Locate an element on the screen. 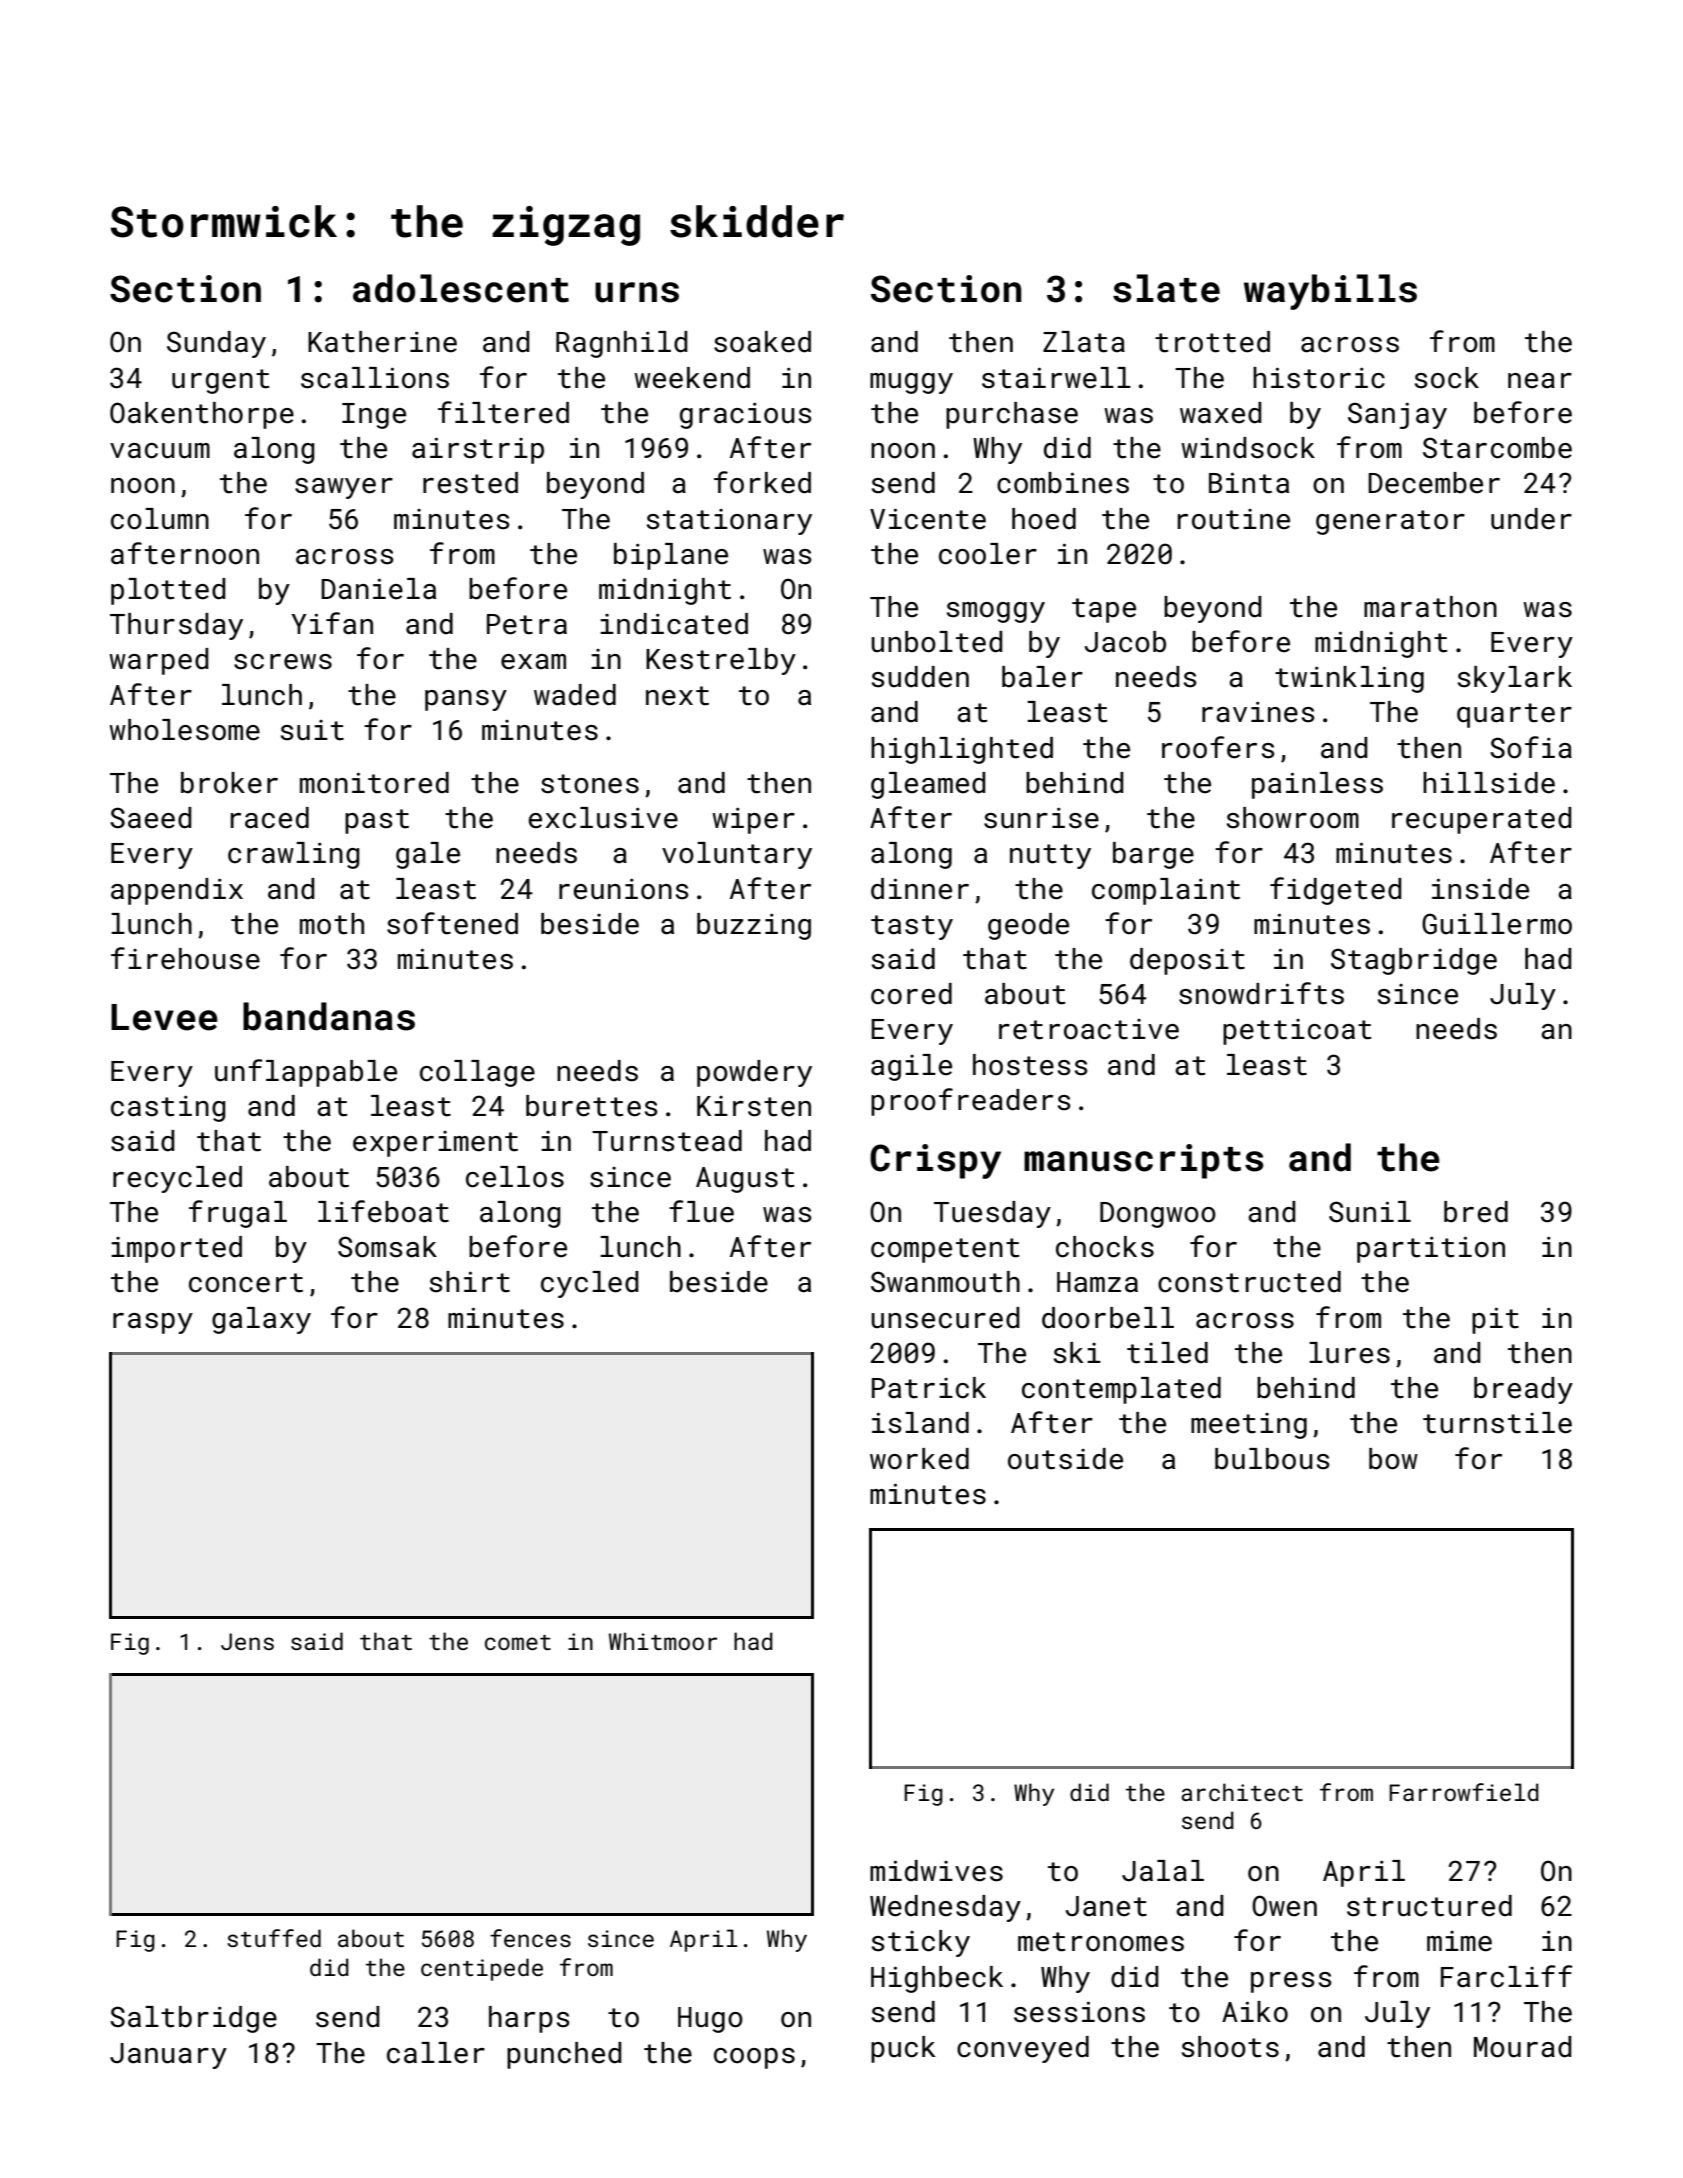  Sunday is located at coordinates (216, 344).
